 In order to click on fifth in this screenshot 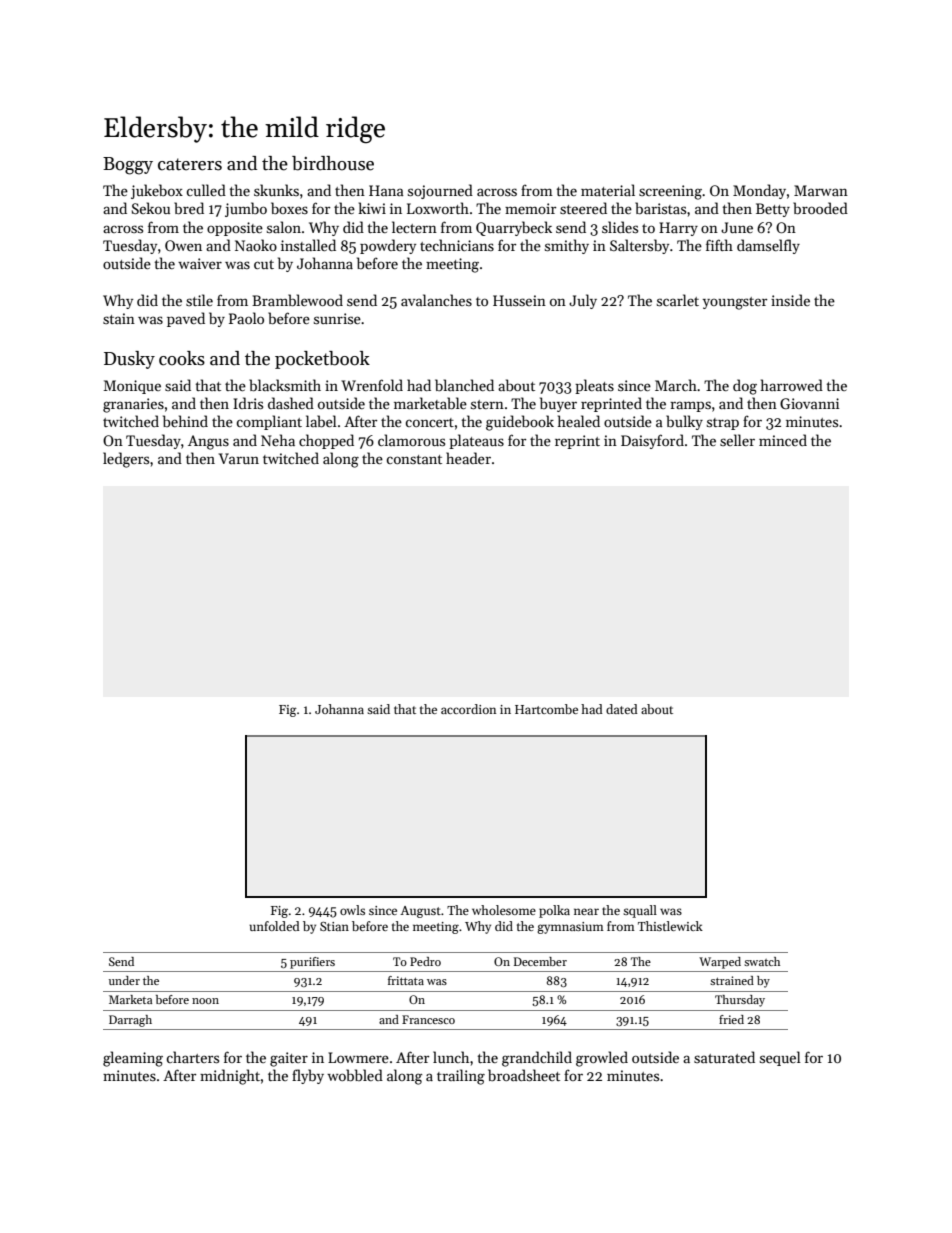, I will do `click(719, 245)`.
